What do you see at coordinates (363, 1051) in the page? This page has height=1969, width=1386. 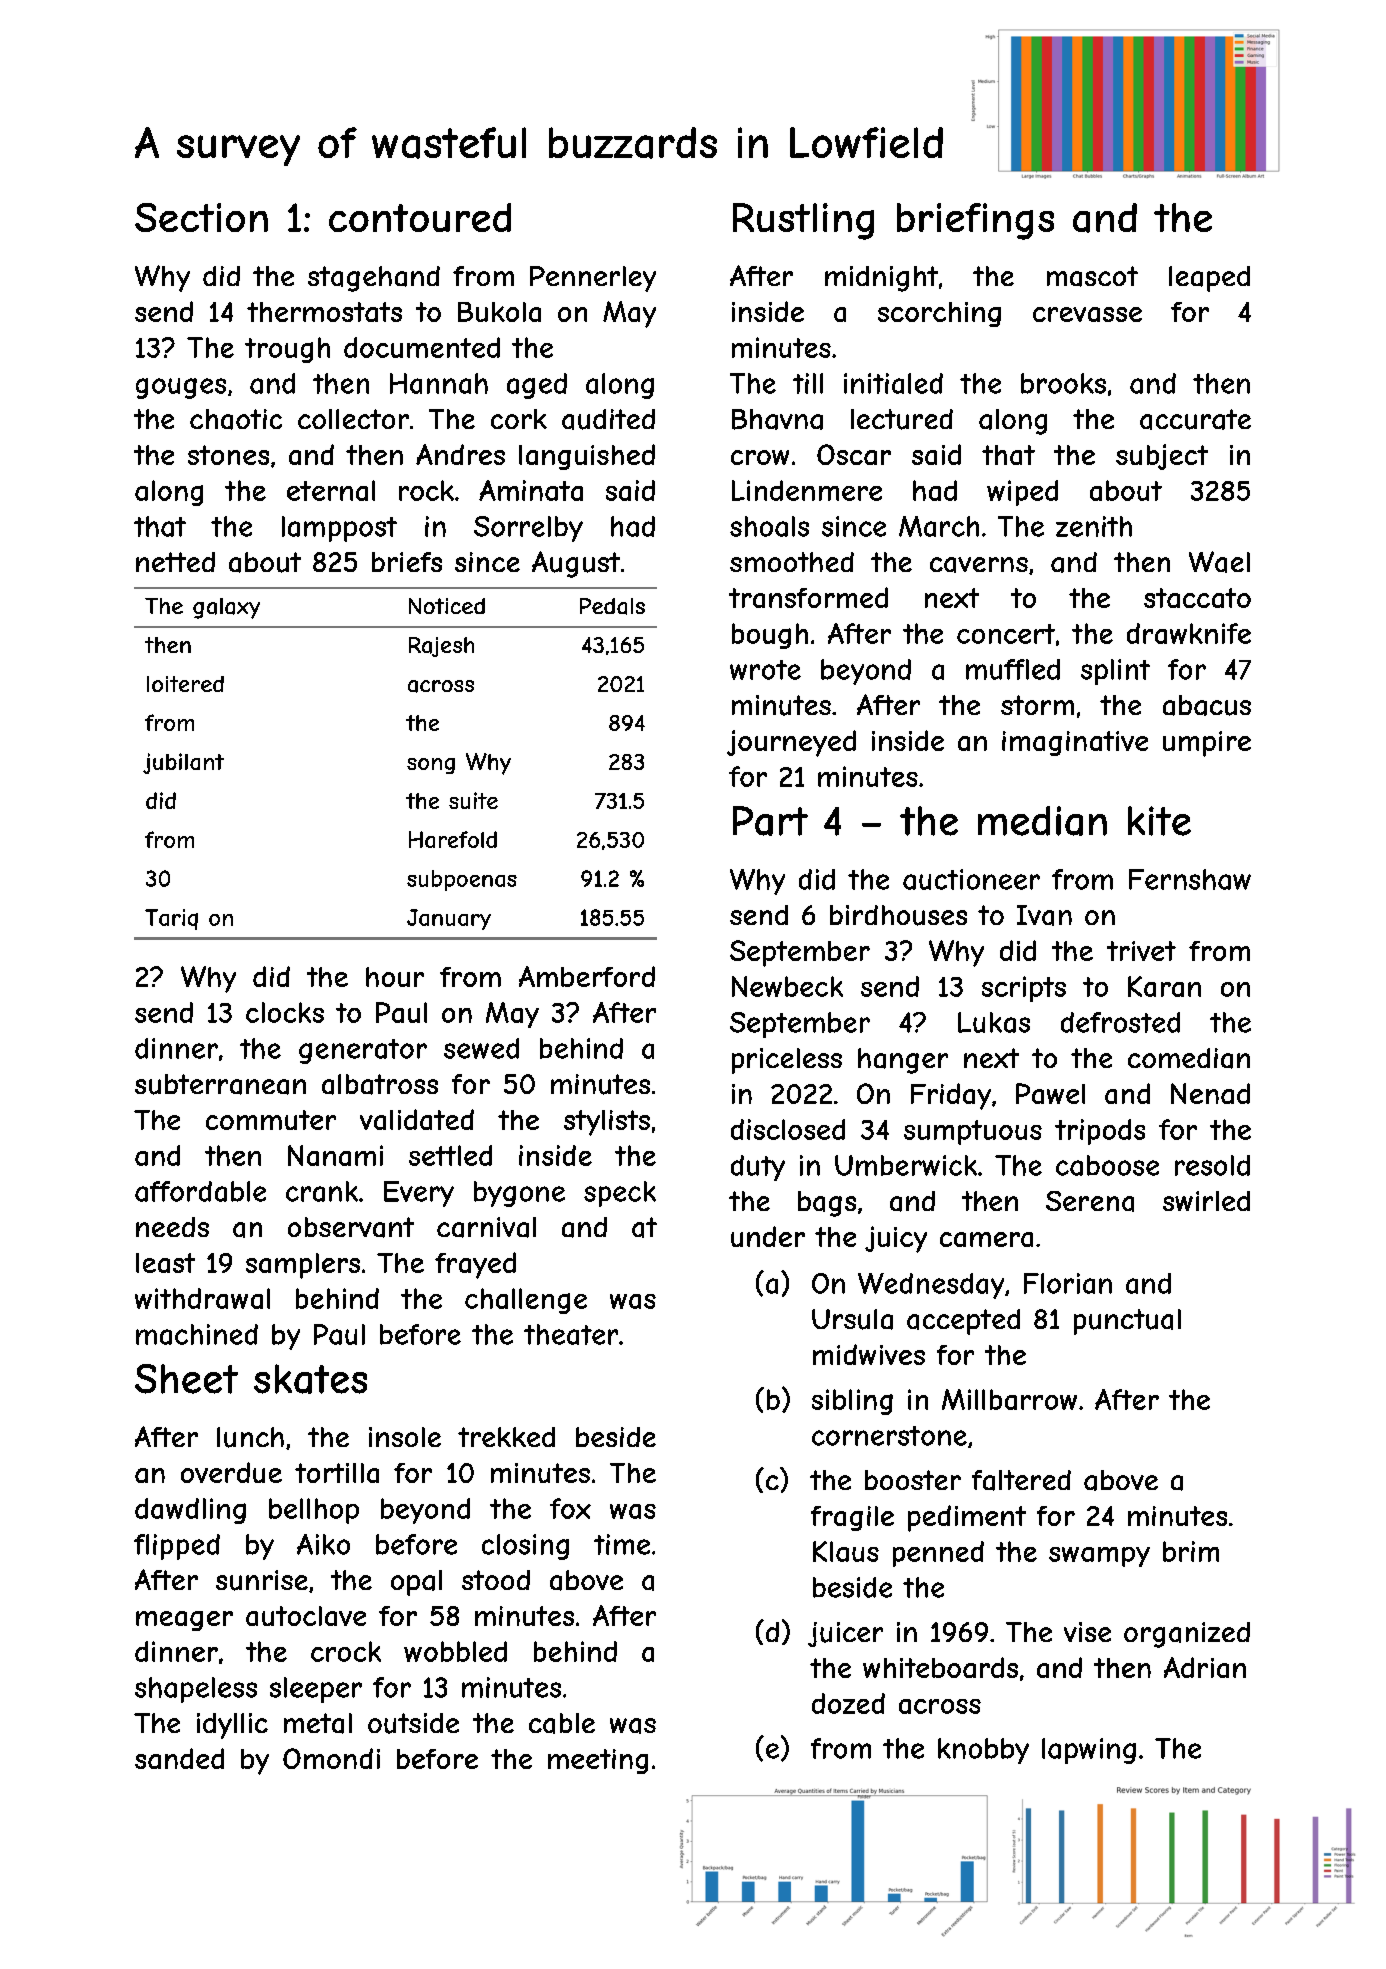 I see `generator` at bounding box center [363, 1051].
